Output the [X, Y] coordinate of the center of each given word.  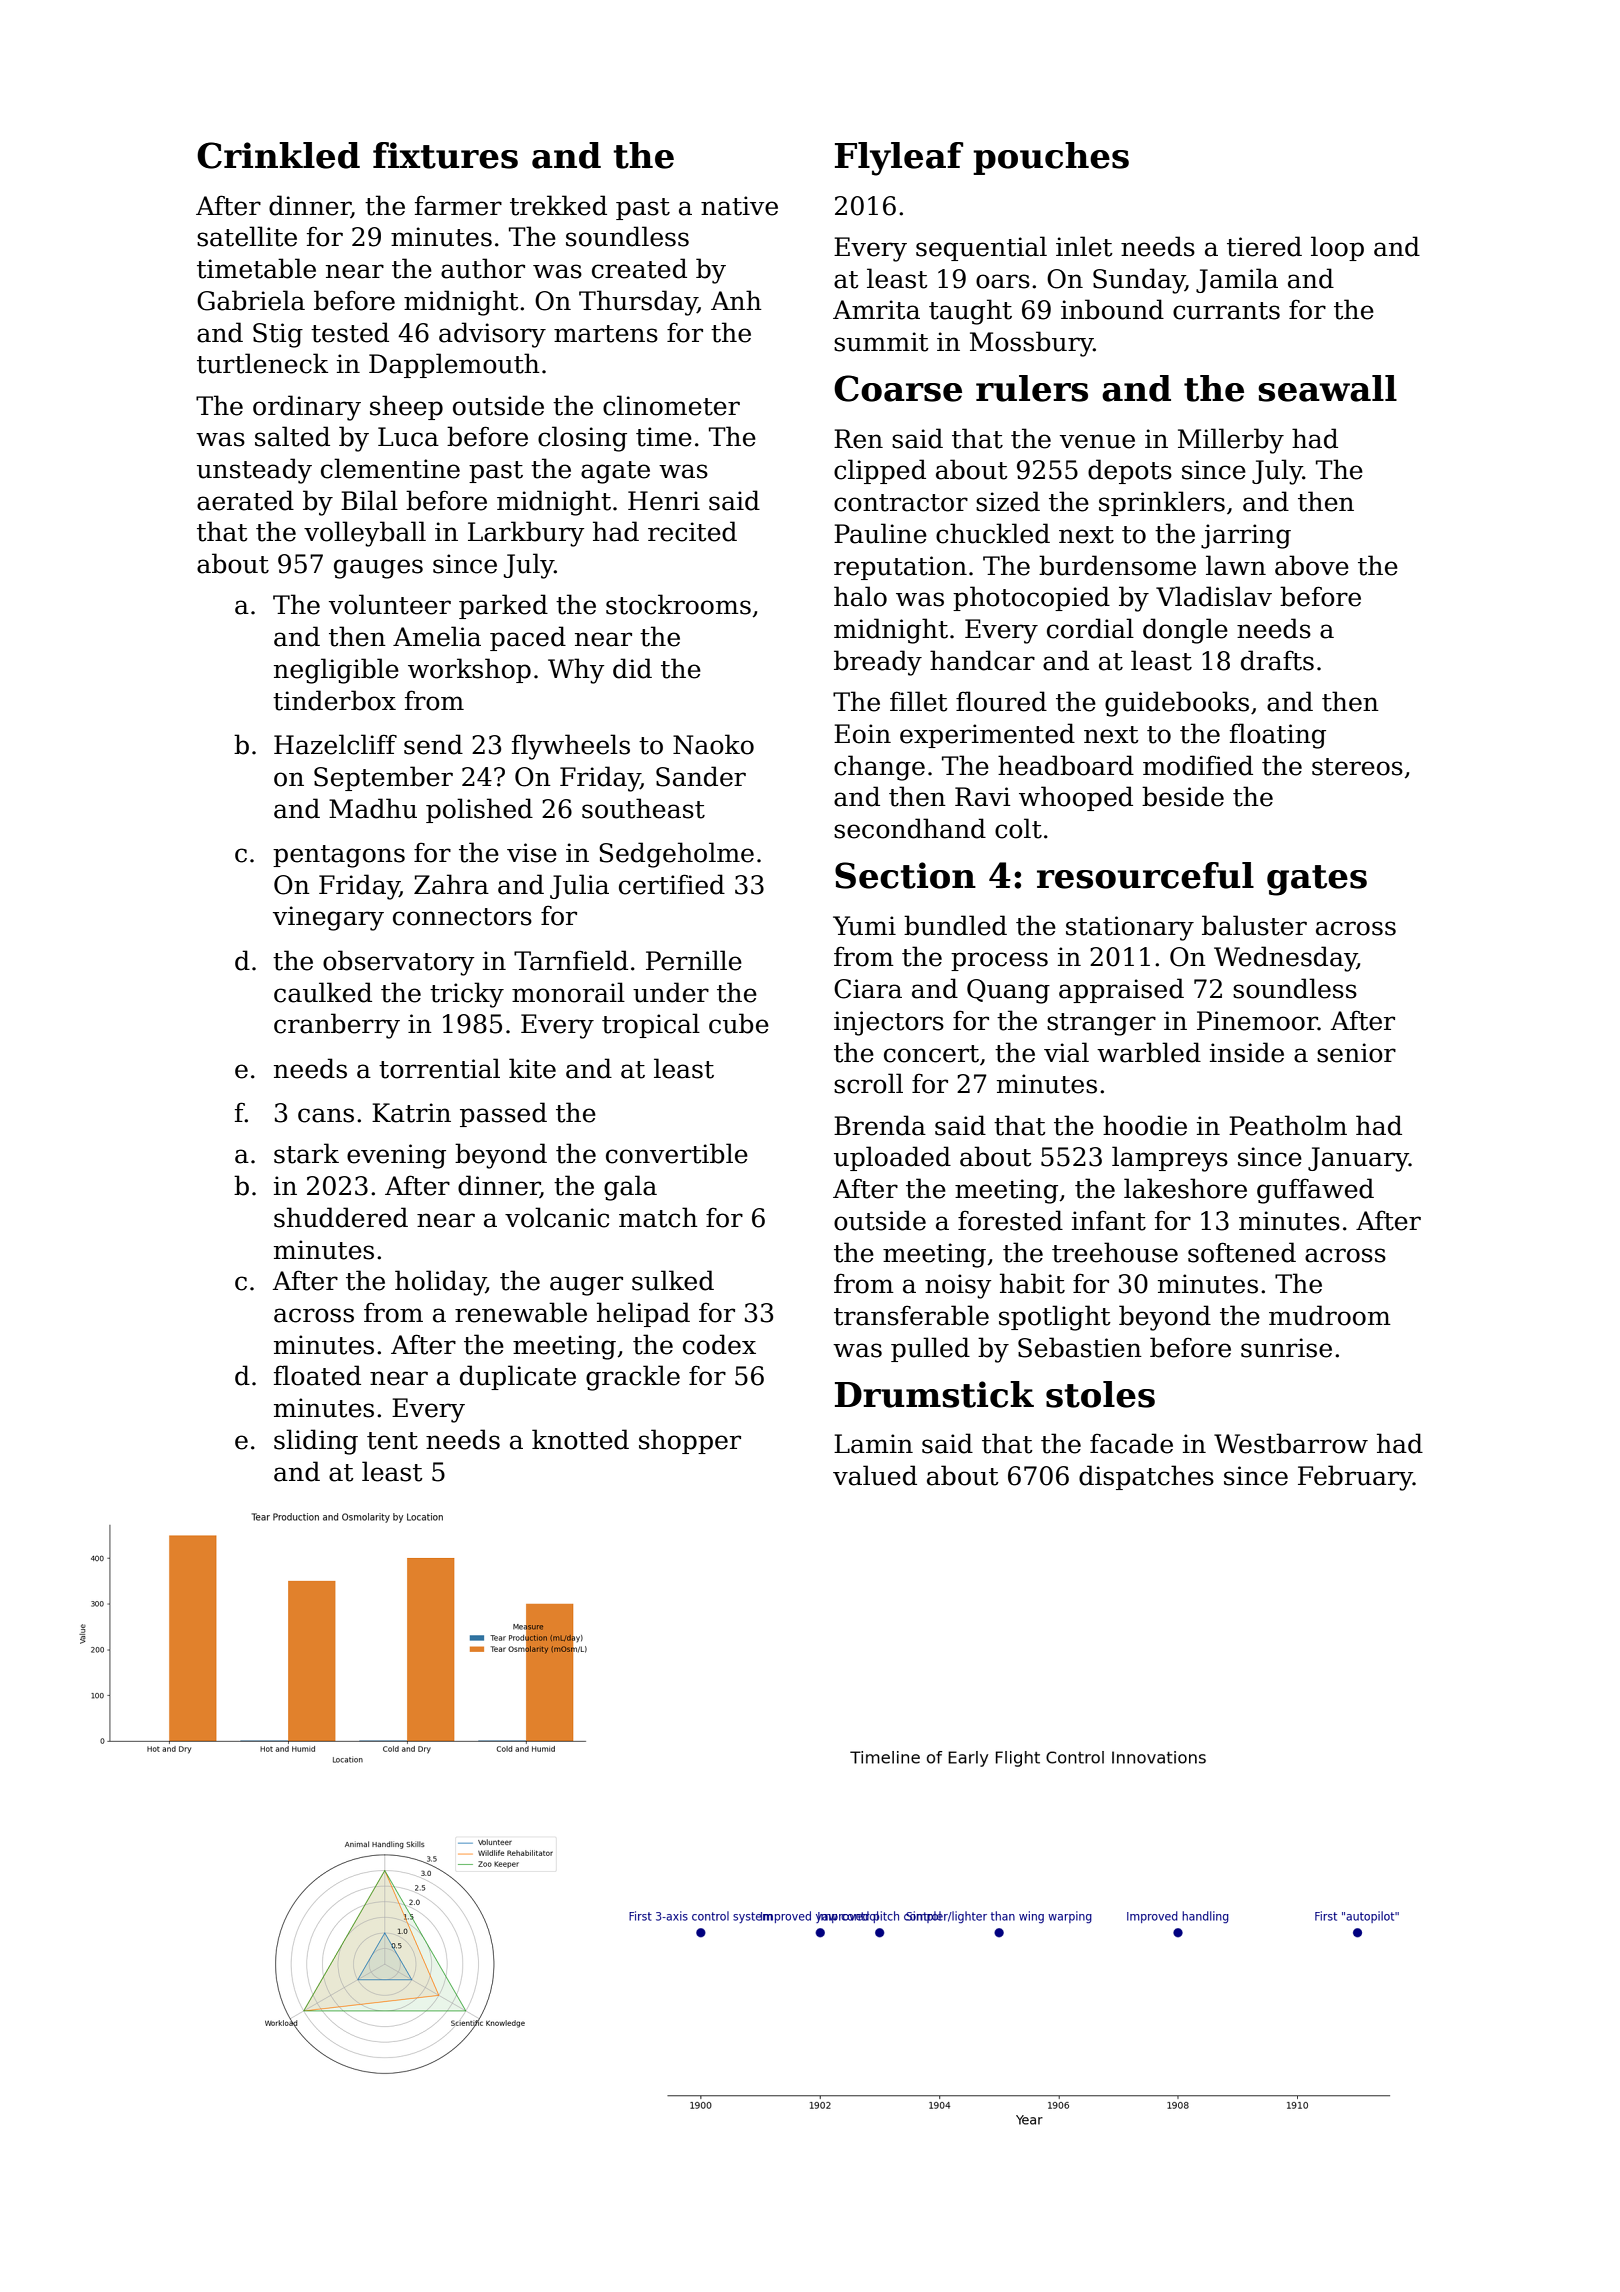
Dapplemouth [454, 365]
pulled [930, 1349]
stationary [1130, 928]
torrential [439, 1068]
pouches [1051, 158]
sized [1008, 501]
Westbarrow [1291, 1443]
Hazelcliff [335, 744]
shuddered [341, 1217]
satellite [247, 236]
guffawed [1315, 1191]
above [1312, 565]
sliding [316, 1442]
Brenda [880, 1125]
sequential [981, 248]
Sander [701, 776]
